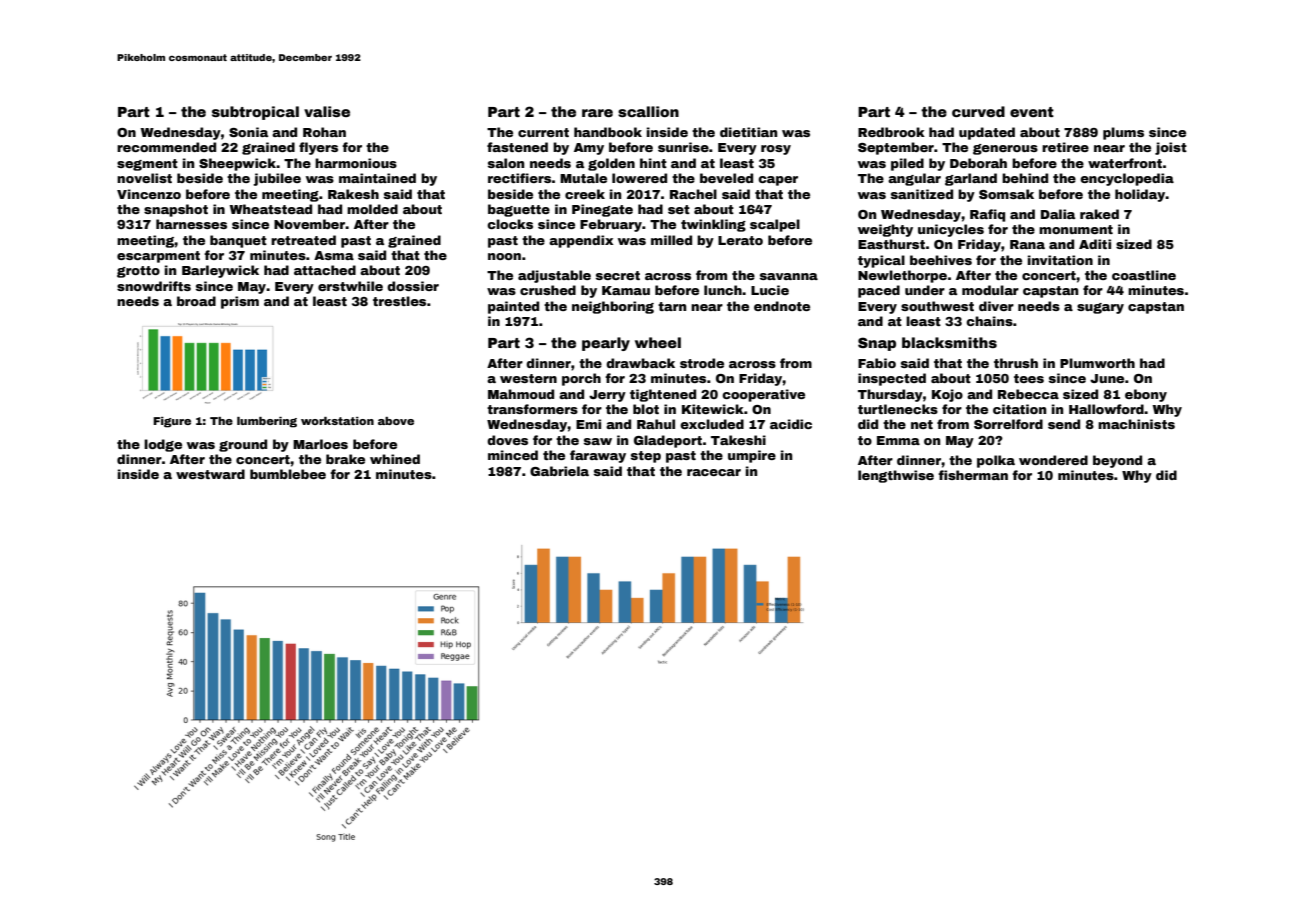 The image size is (1308, 924). What do you see at coordinates (713, 409) in the screenshot?
I see `Kitewick` at bounding box center [713, 409].
